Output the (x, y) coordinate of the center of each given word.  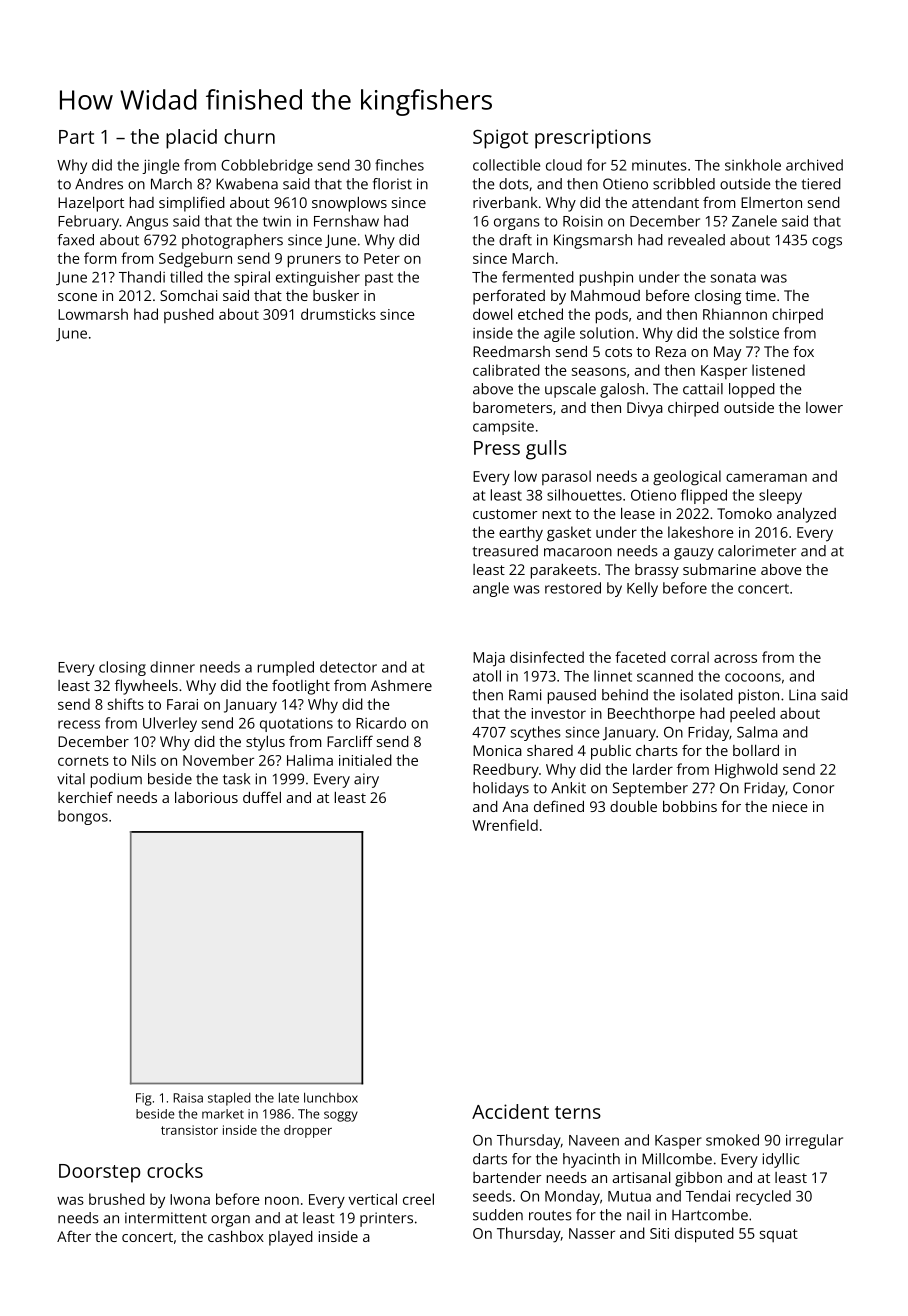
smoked (732, 1140)
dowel (492, 314)
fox (803, 351)
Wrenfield (505, 825)
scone (77, 297)
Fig (144, 1099)
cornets (83, 761)
